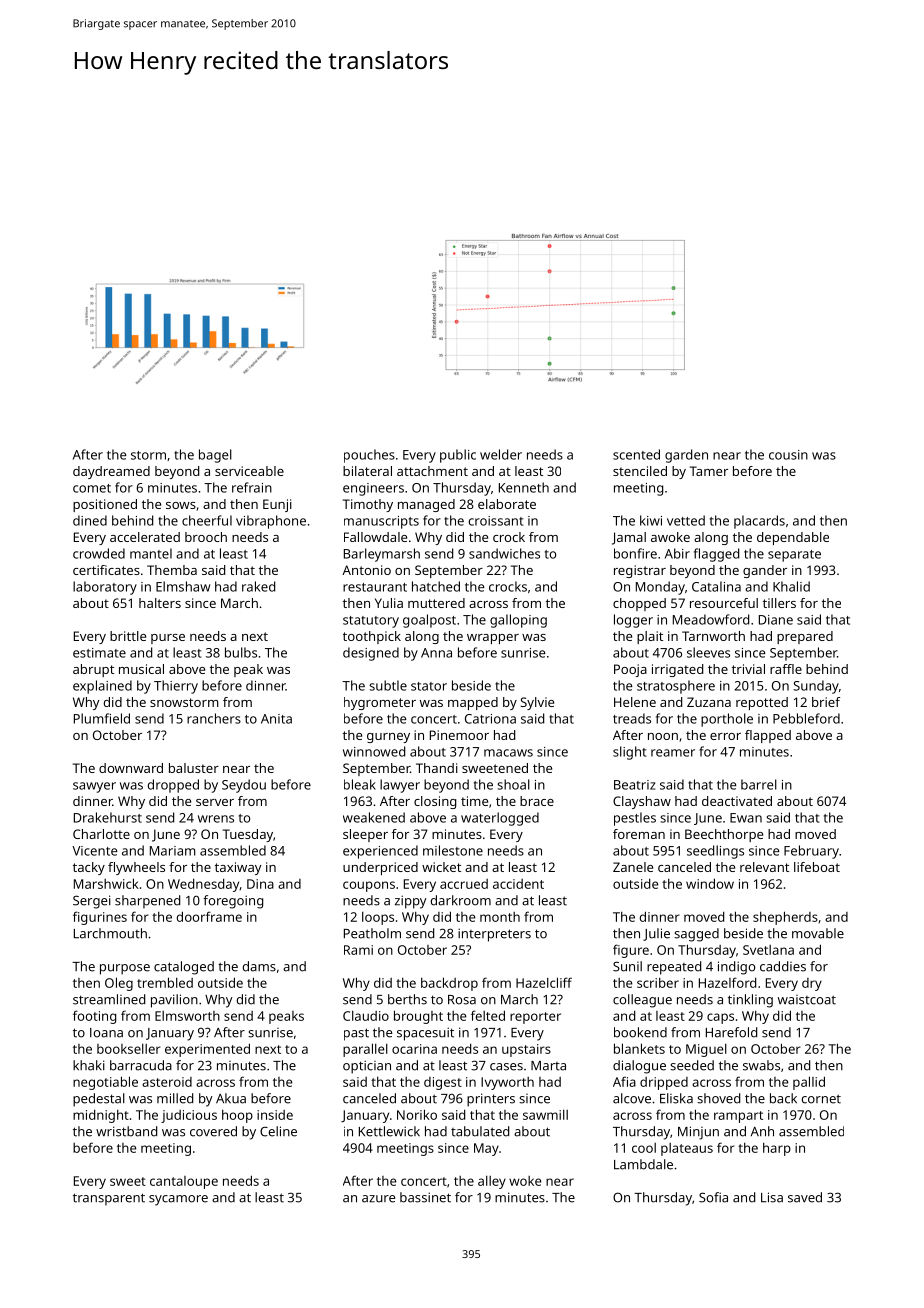 The height and width of the screenshot is (1308, 924). I want to click on cousin, so click(788, 455).
